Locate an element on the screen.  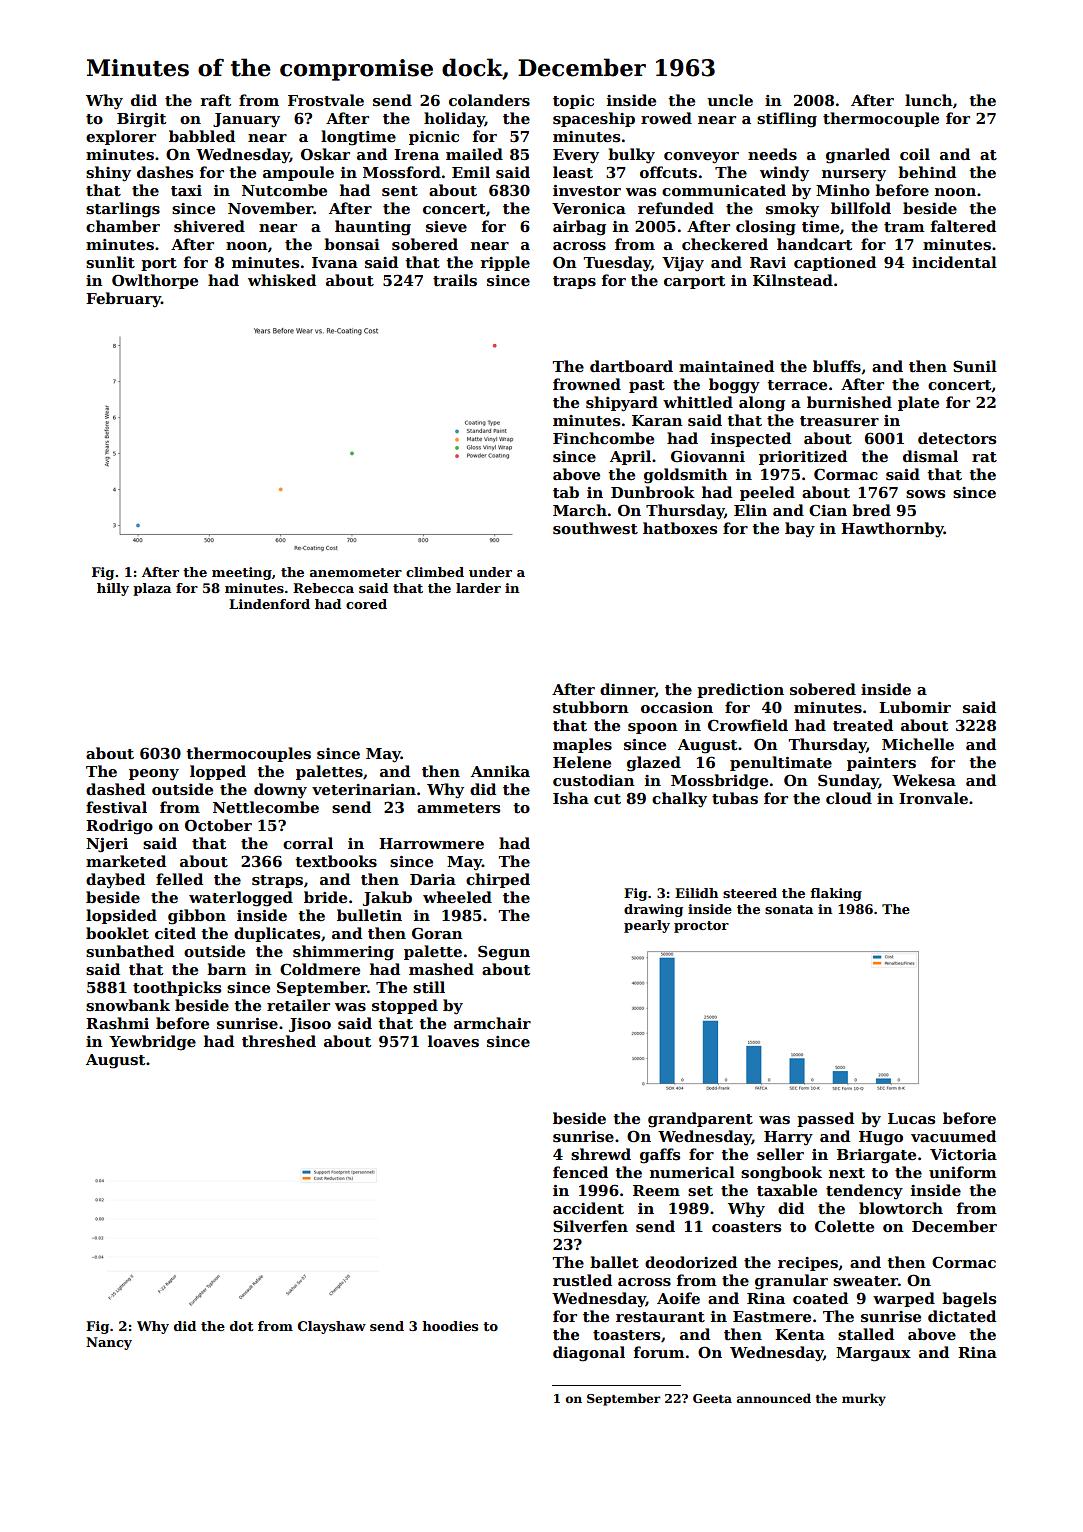
cloud is located at coordinates (849, 798).
